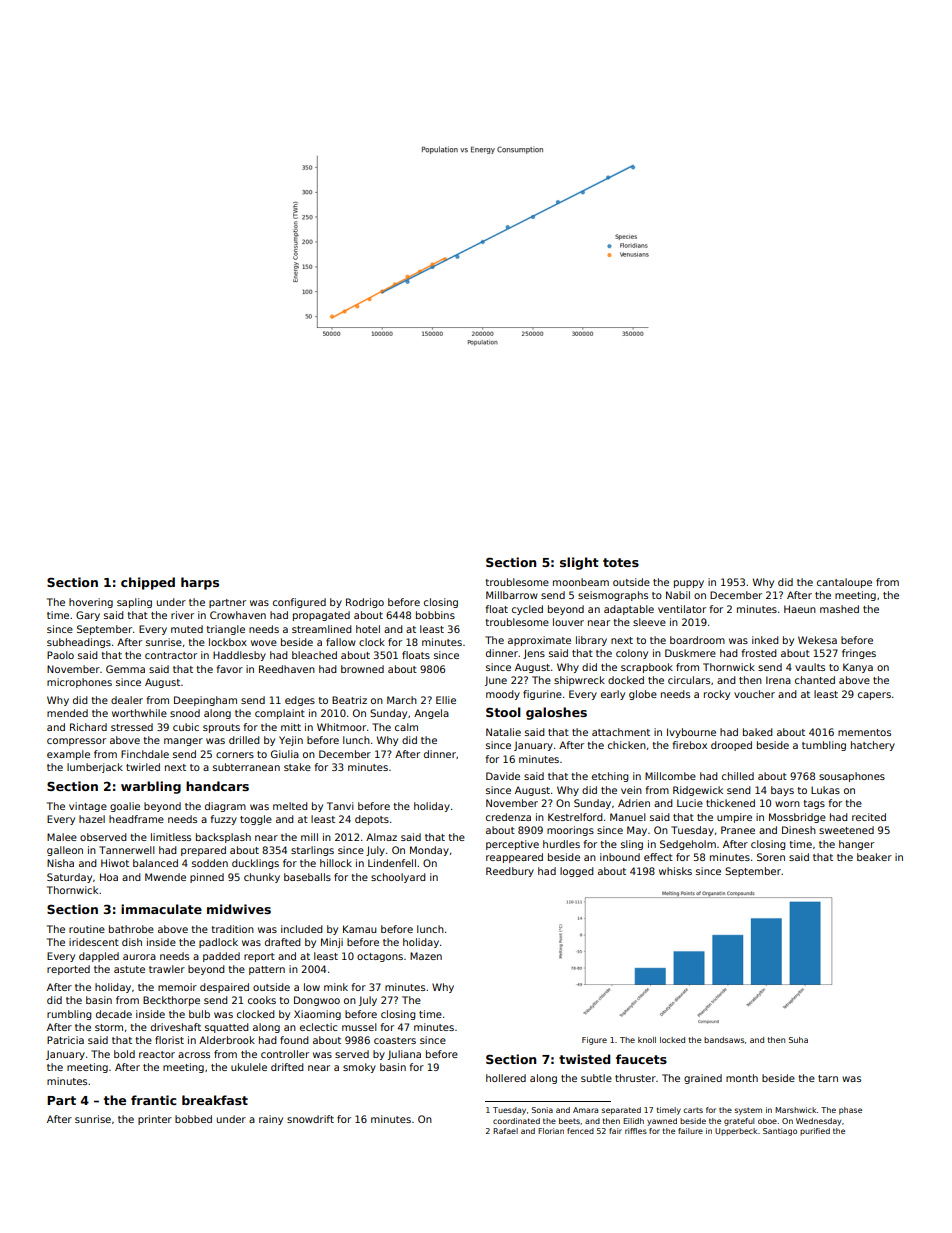 The image size is (952, 1233). I want to click on Rodrigo, so click(365, 603).
